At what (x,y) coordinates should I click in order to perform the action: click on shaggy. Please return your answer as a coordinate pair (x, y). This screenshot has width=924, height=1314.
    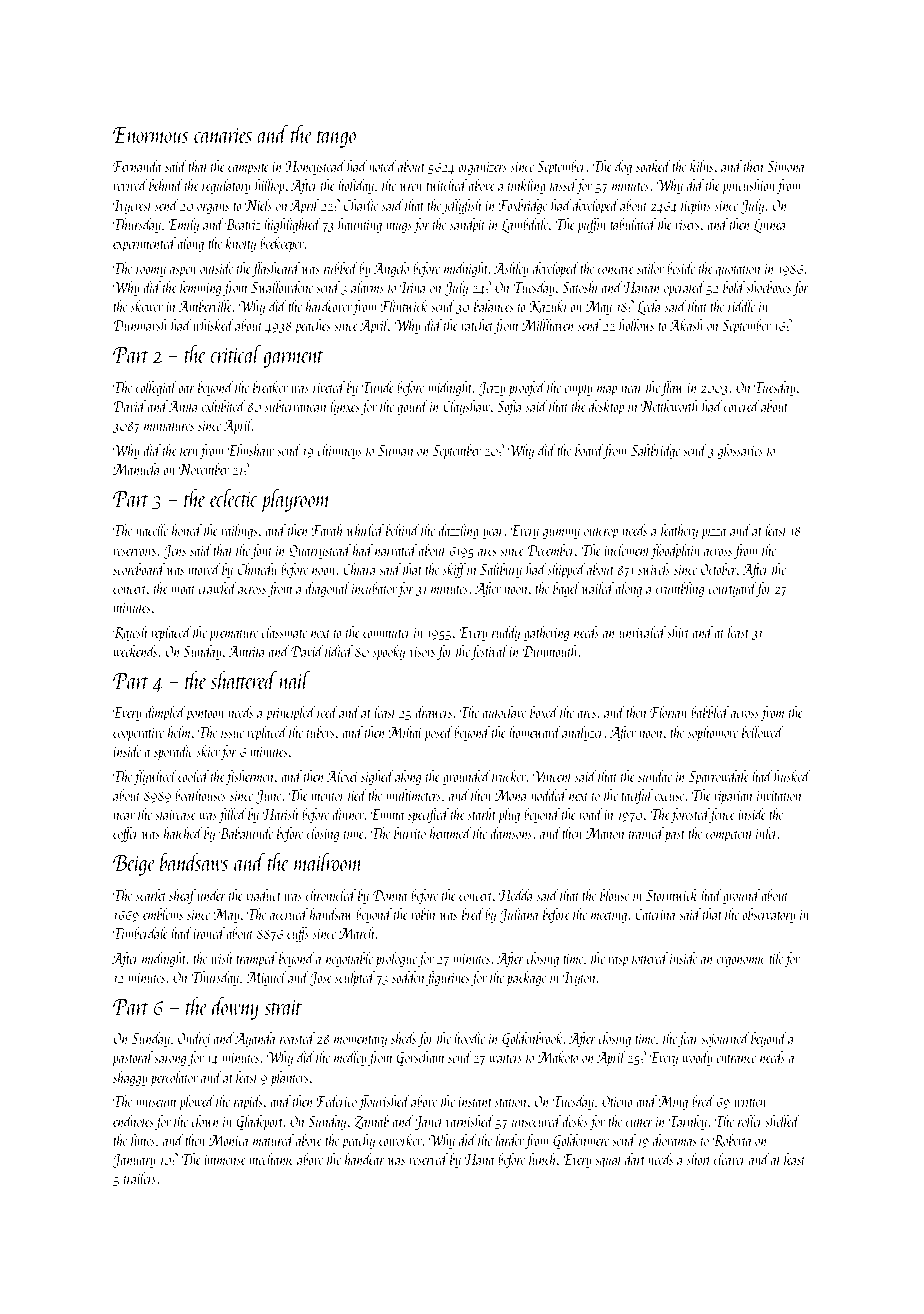
    Looking at the image, I should click on (130, 1078).
